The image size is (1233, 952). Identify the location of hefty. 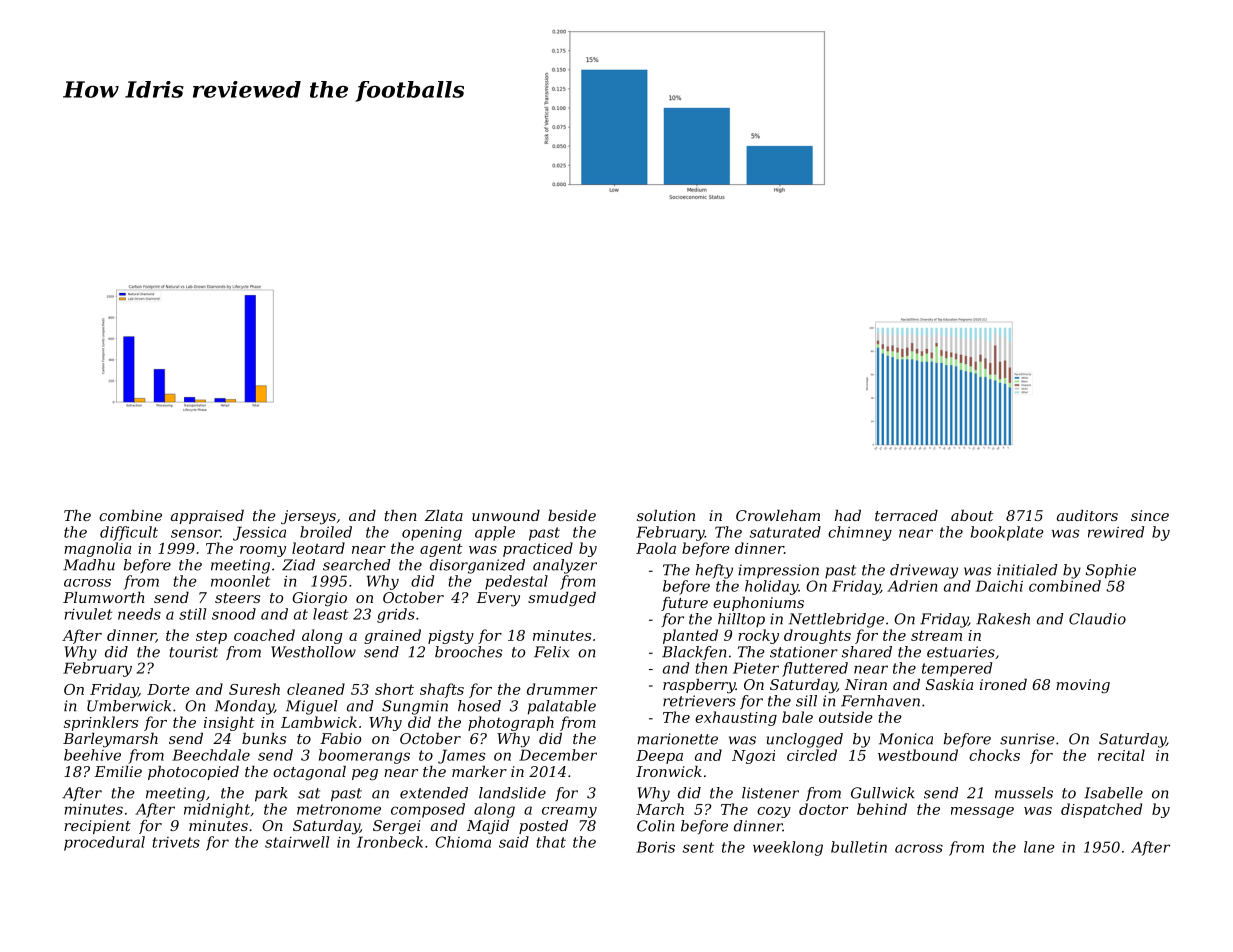
(714, 571).
